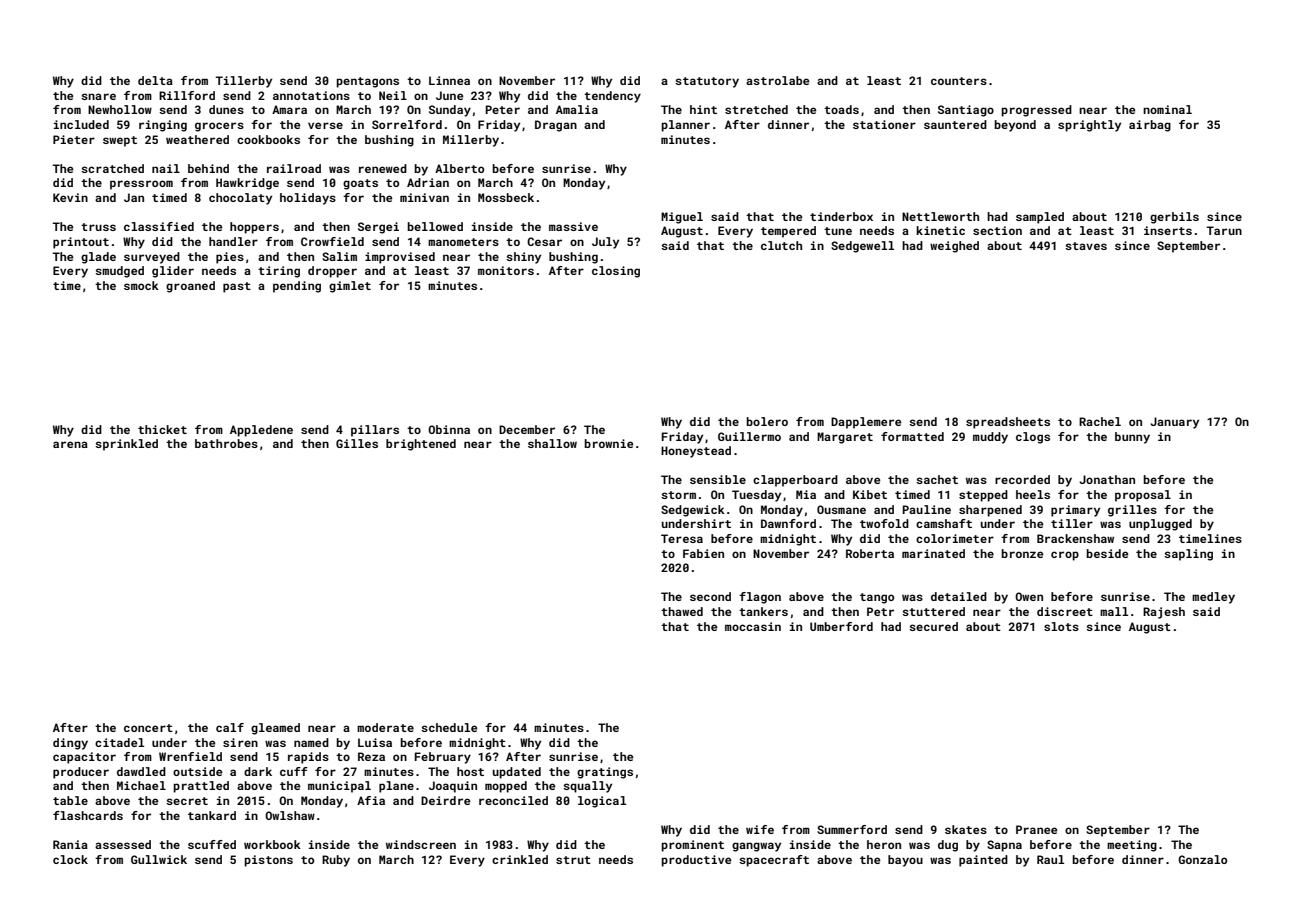 The height and width of the screenshot is (924, 1308). Describe the element at coordinates (237, 287) in the screenshot. I see `past` at that location.
